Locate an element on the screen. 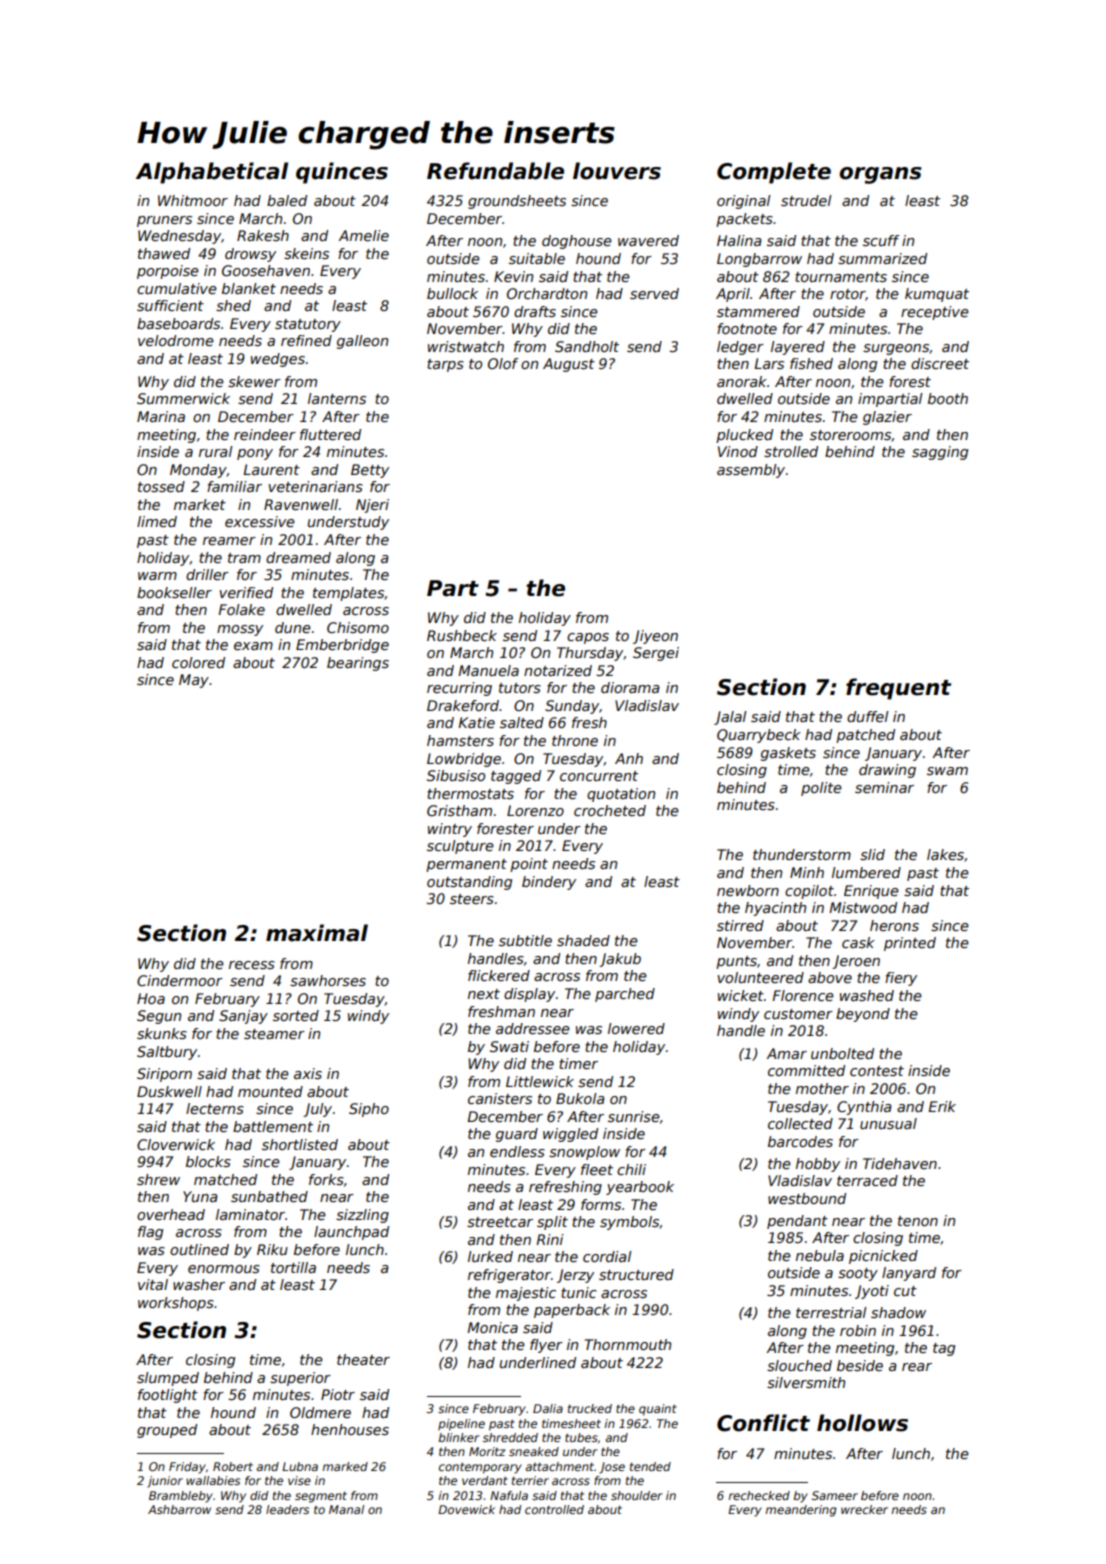 The height and width of the screenshot is (1564, 1106). Complete is located at coordinates (774, 173).
